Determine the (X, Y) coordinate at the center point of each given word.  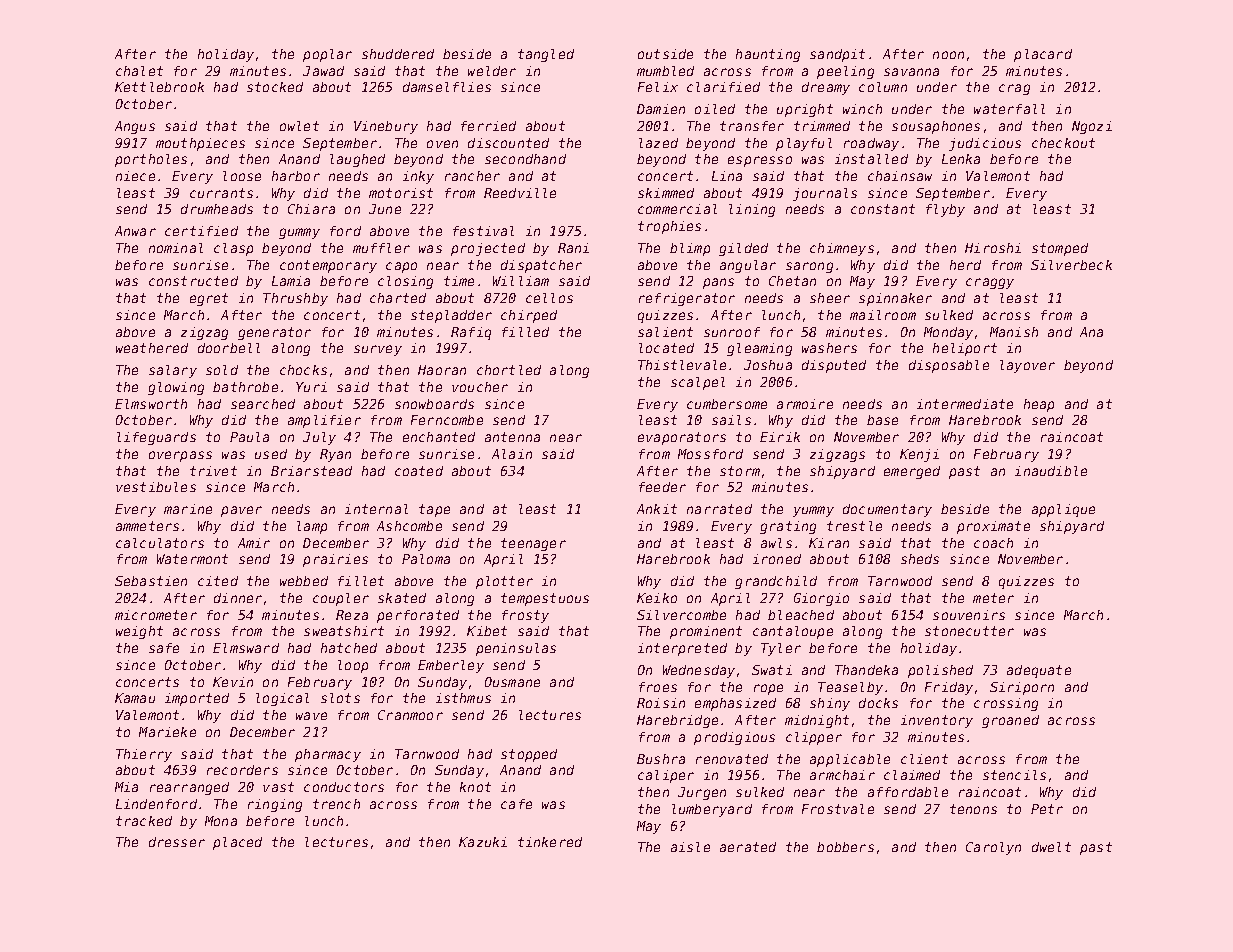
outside (665, 54)
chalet (139, 71)
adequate (1039, 671)
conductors (344, 787)
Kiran (829, 543)
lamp (312, 527)
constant (883, 209)
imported (197, 699)
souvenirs (969, 615)
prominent (706, 632)
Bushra (661, 759)
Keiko (657, 598)
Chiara (311, 209)
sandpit (837, 55)
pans (718, 283)
